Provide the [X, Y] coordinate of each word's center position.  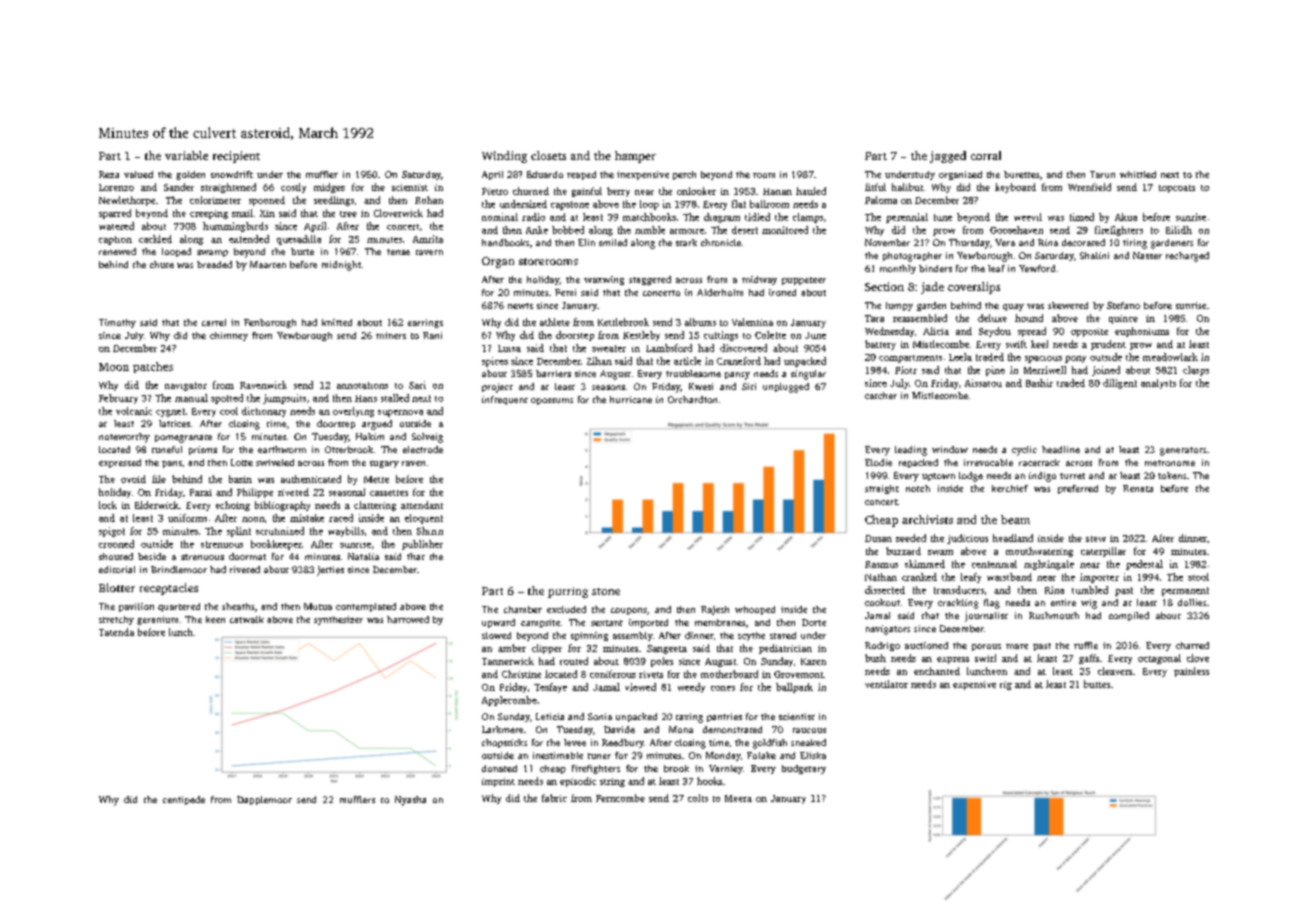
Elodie [878, 462]
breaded [214, 264]
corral [986, 155]
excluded [566, 609]
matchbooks [649, 217]
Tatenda [116, 632]
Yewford [1037, 268]
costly [293, 188]
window [950, 449]
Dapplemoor [264, 800]
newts [520, 306]
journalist [986, 617]
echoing [233, 506]
